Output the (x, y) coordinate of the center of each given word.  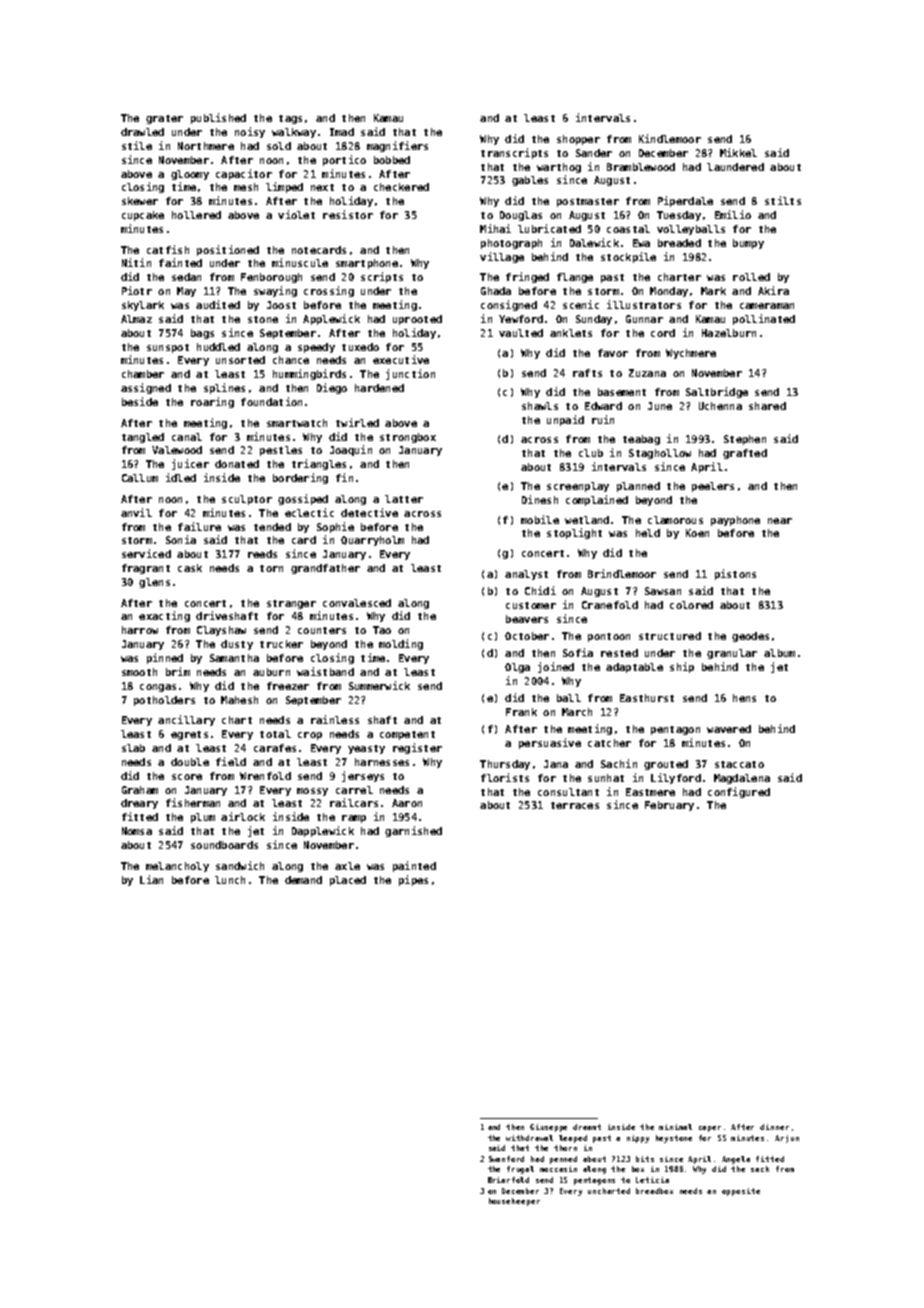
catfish (168, 249)
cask (190, 568)
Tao (382, 630)
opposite (741, 1192)
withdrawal (529, 1138)
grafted (745, 454)
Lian (151, 879)
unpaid (565, 420)
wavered (729, 729)
